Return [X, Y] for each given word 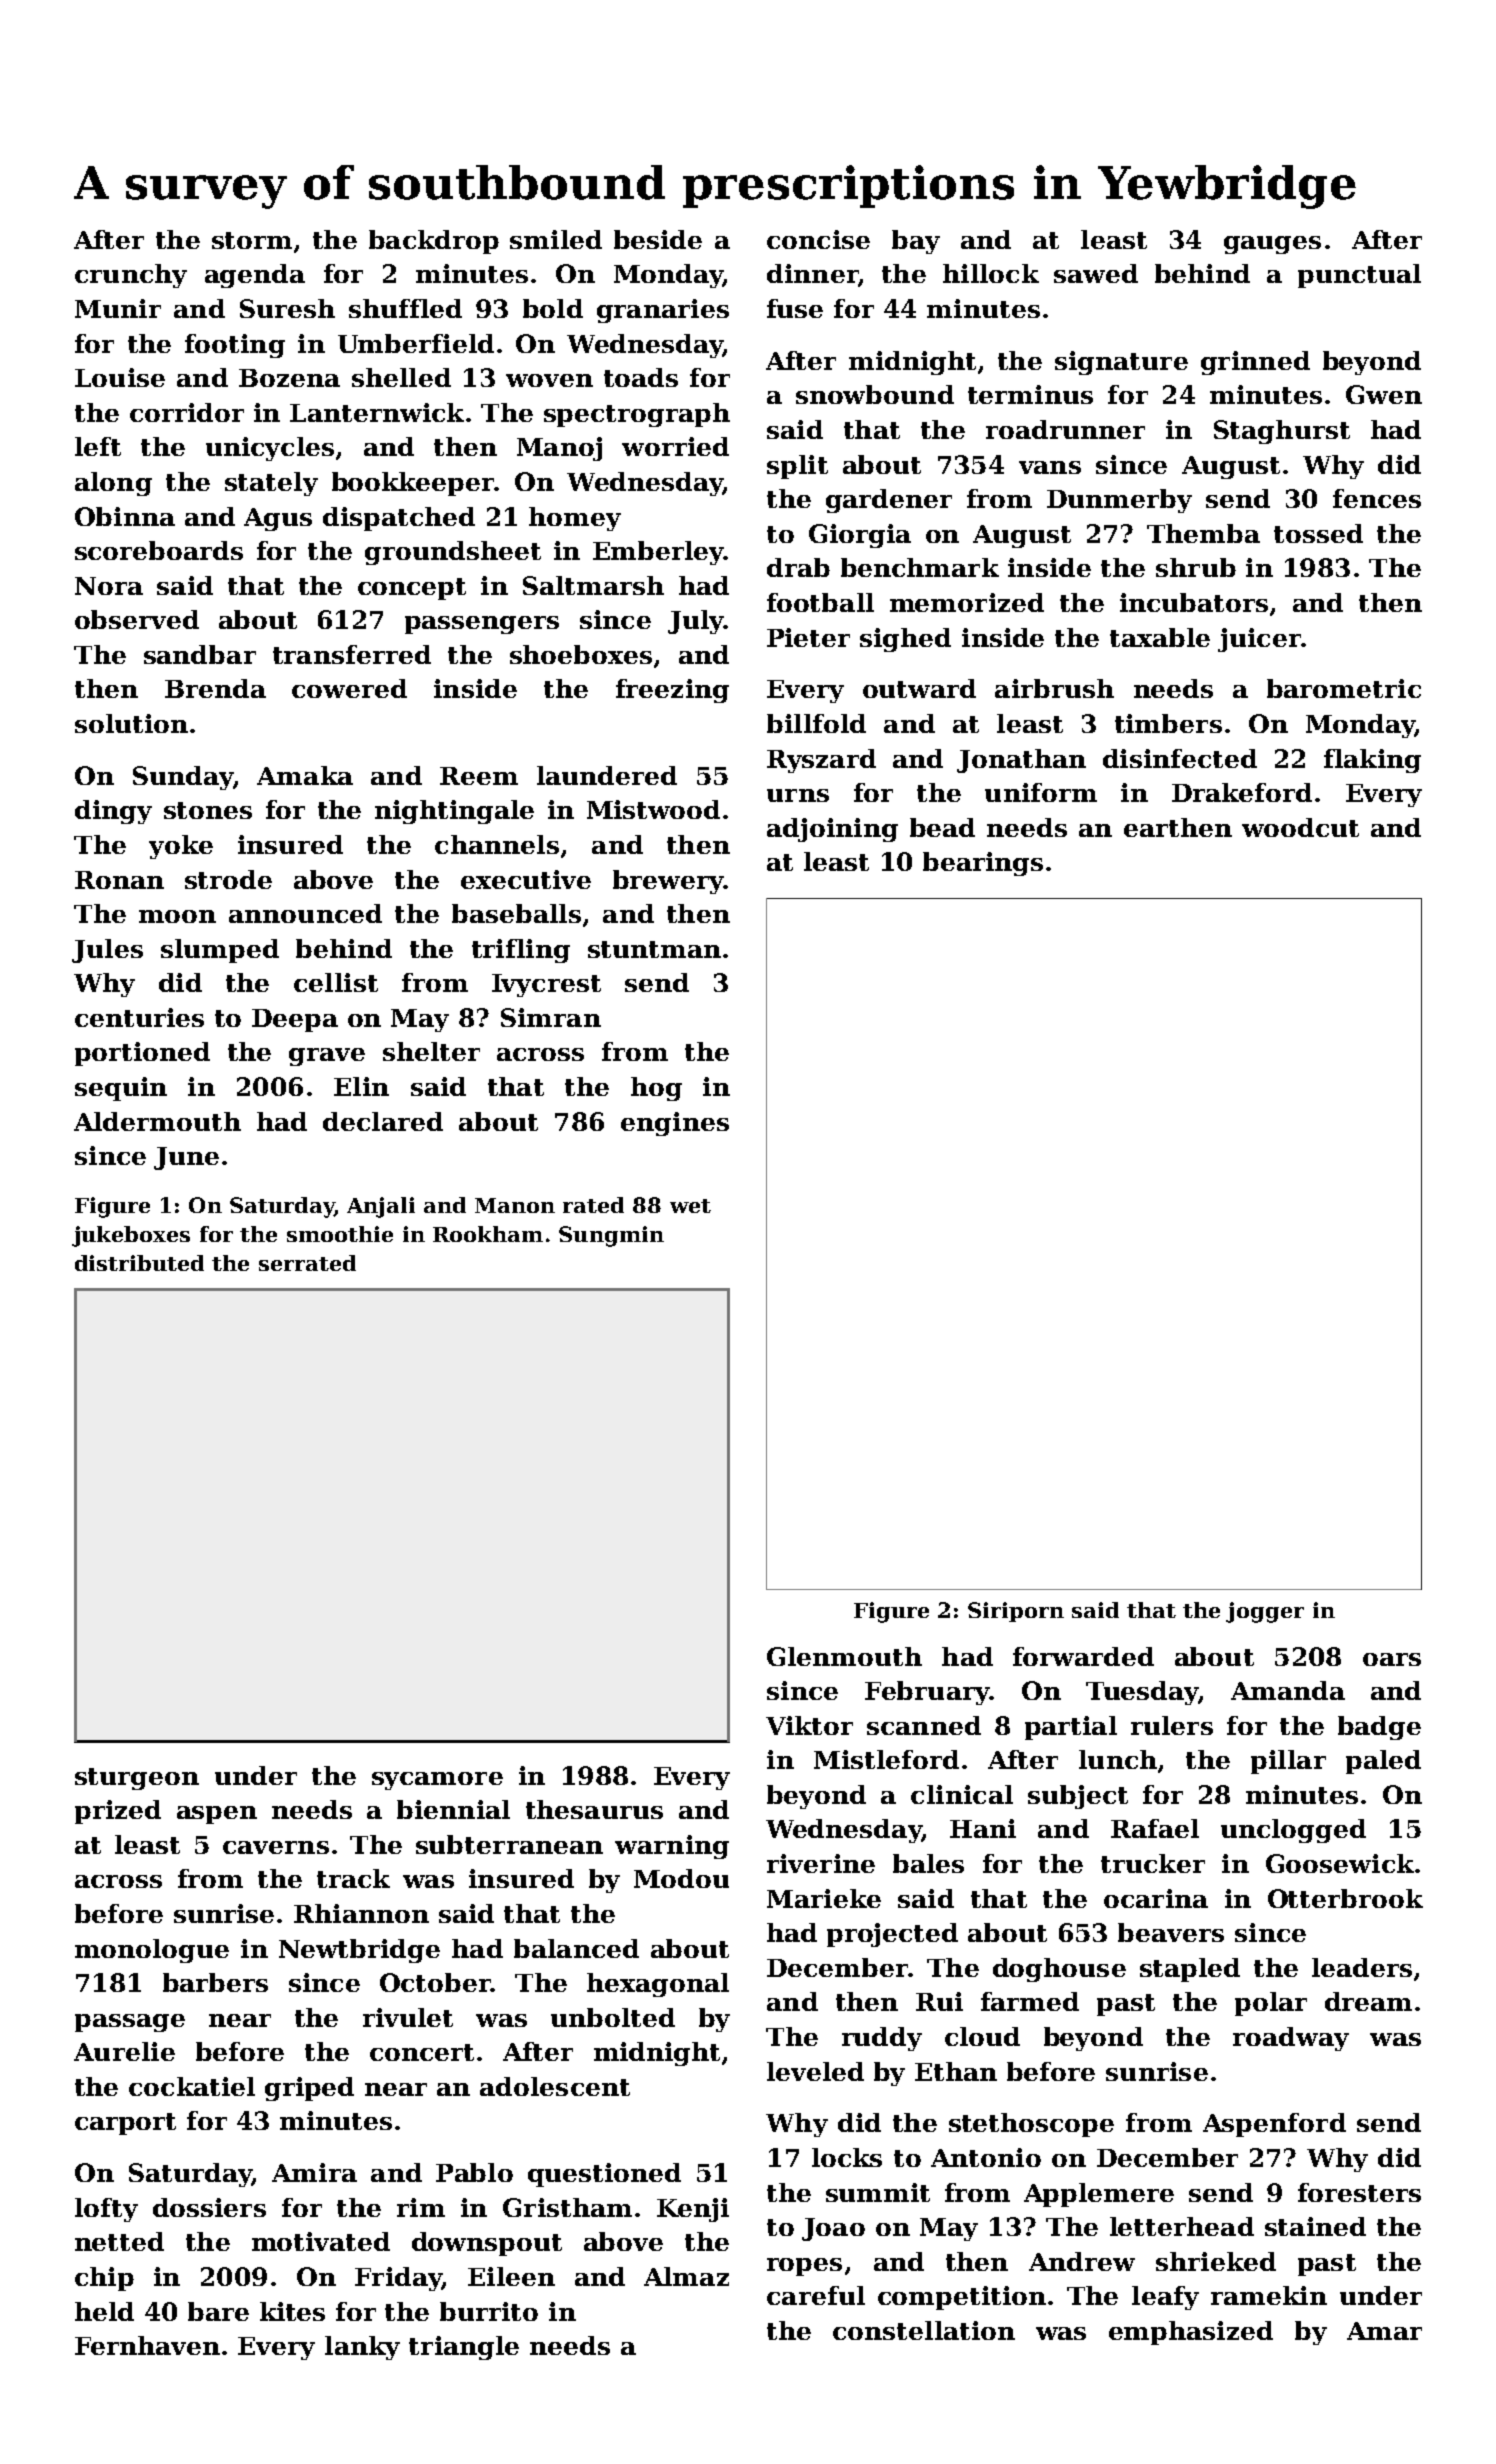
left [98, 446]
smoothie [340, 1234]
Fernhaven [147, 2345]
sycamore [437, 1781]
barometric [1344, 688]
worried [675, 446]
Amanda [1288, 1690]
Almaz [686, 2276]
